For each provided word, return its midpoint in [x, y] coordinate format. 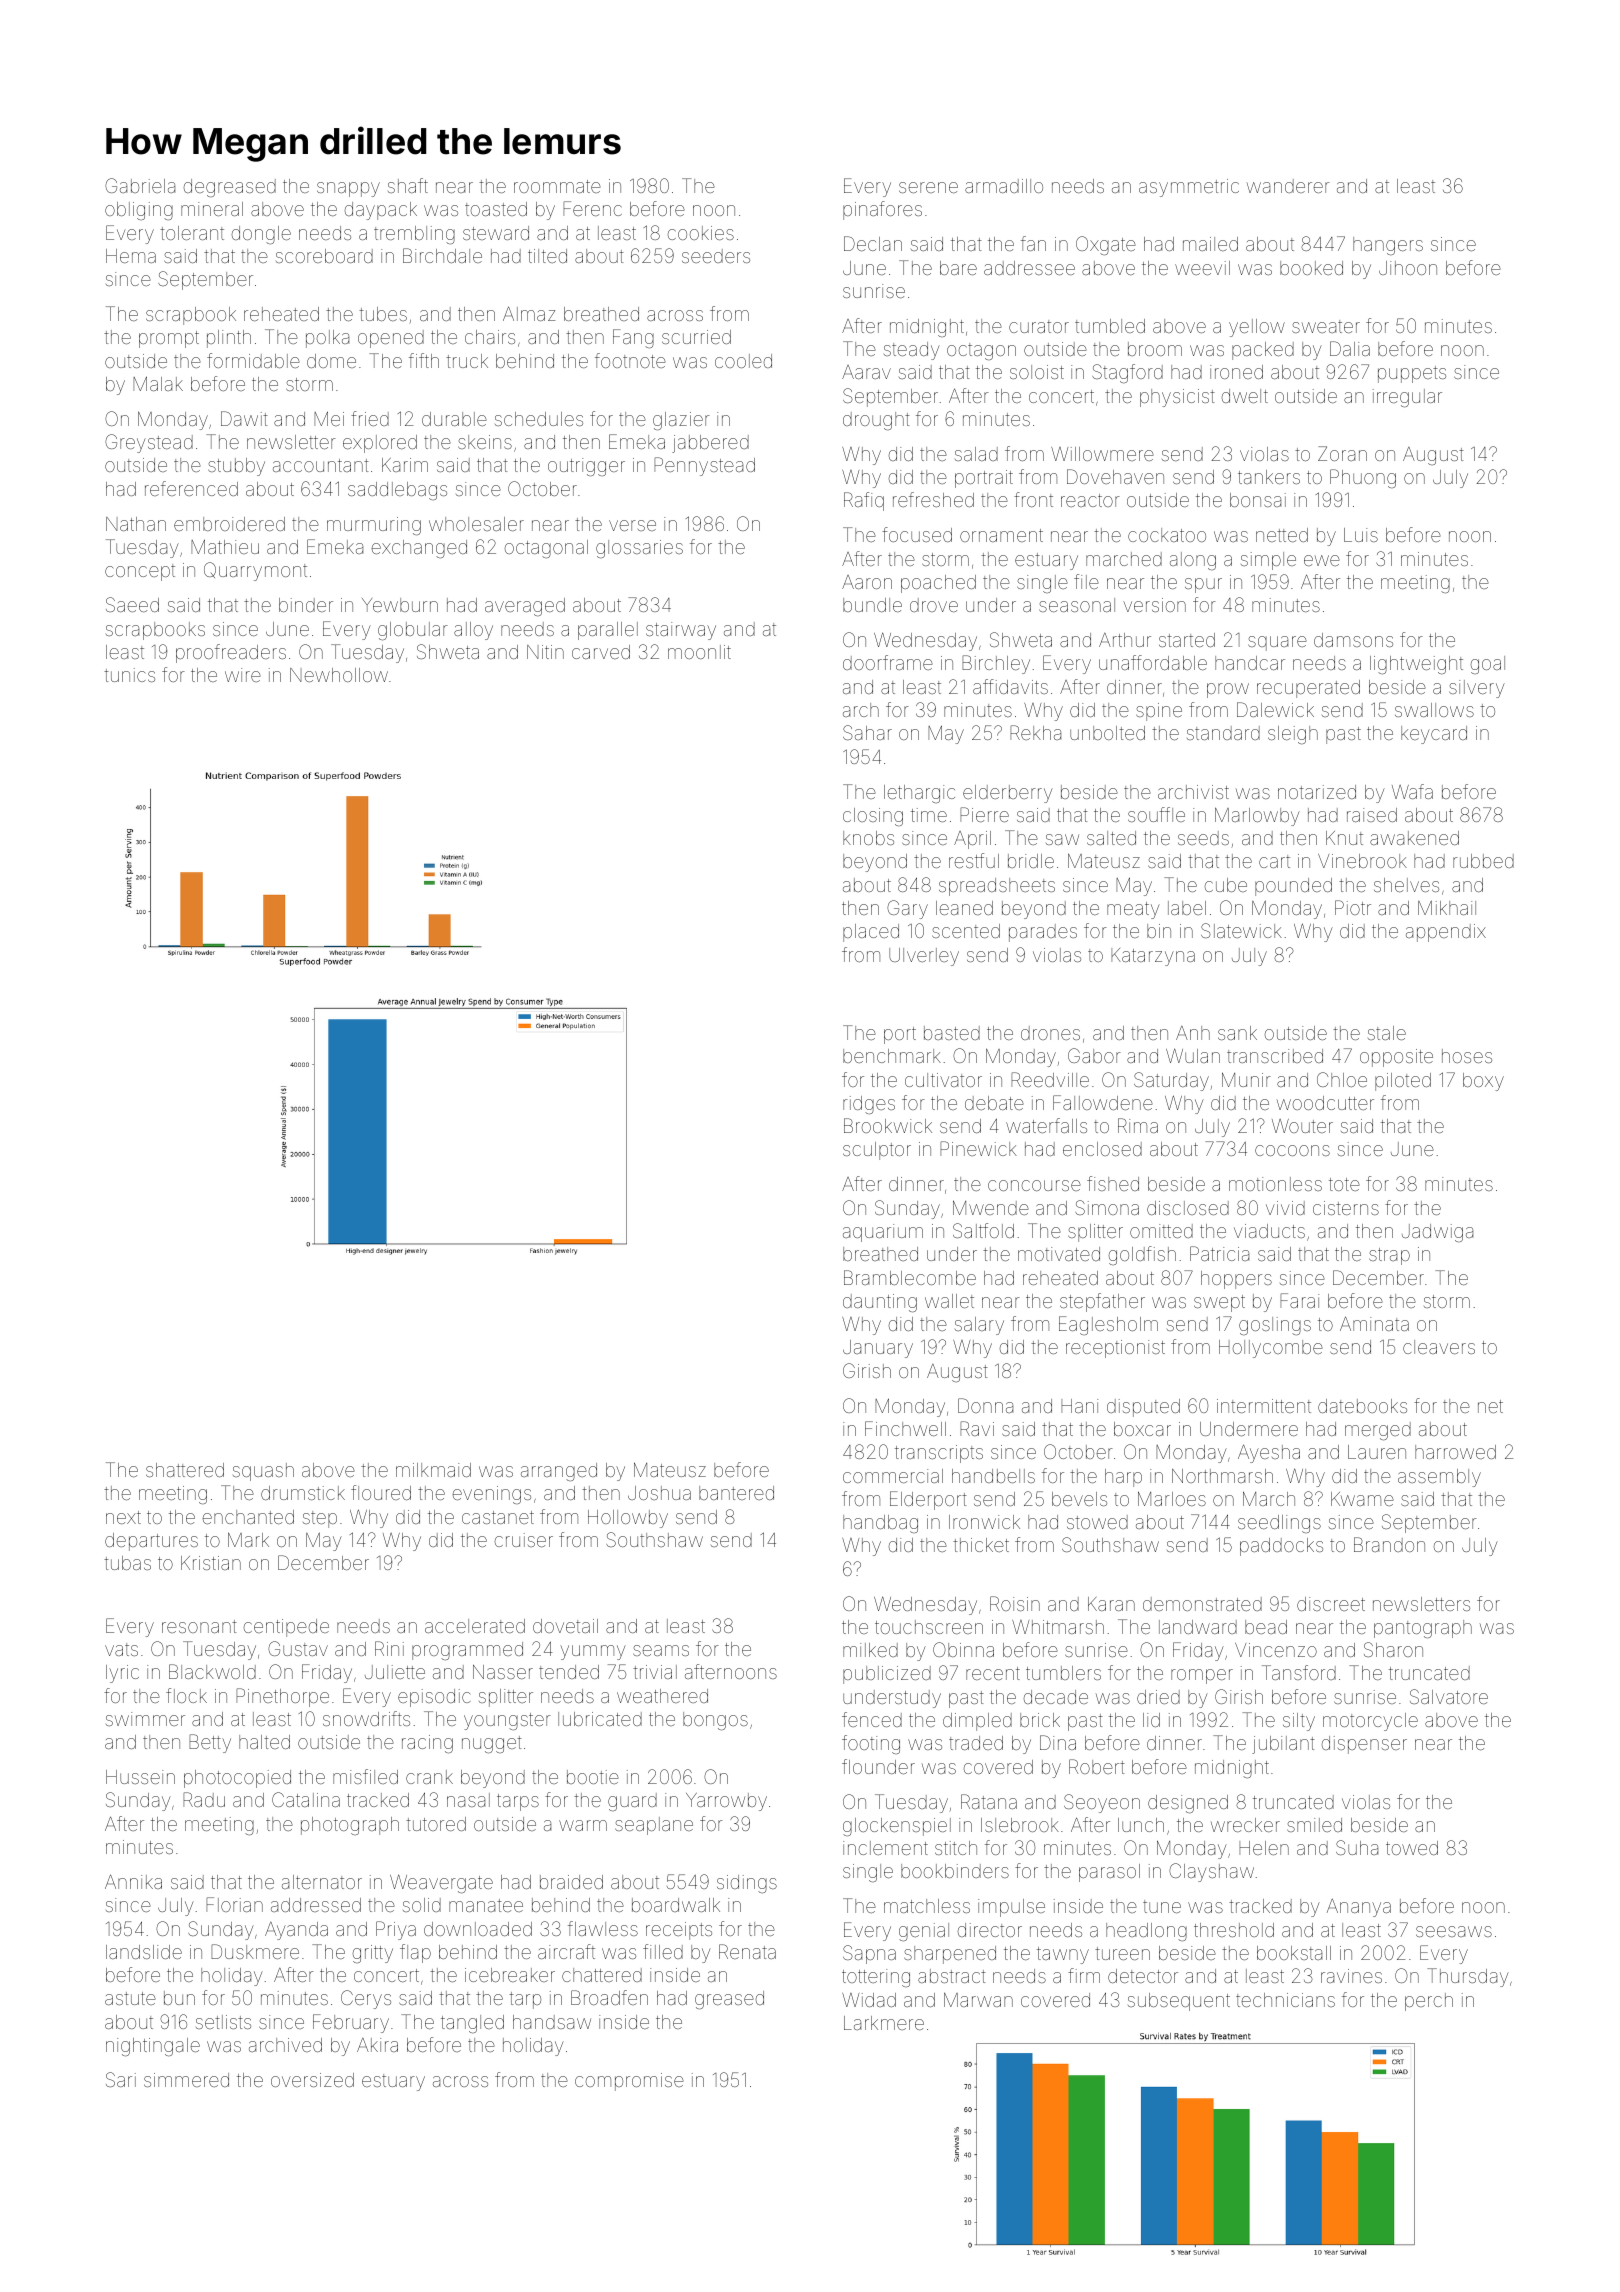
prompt [169, 339]
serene [928, 187]
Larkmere [884, 2023]
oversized [312, 2080]
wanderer [1288, 186]
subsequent [1179, 2002]
